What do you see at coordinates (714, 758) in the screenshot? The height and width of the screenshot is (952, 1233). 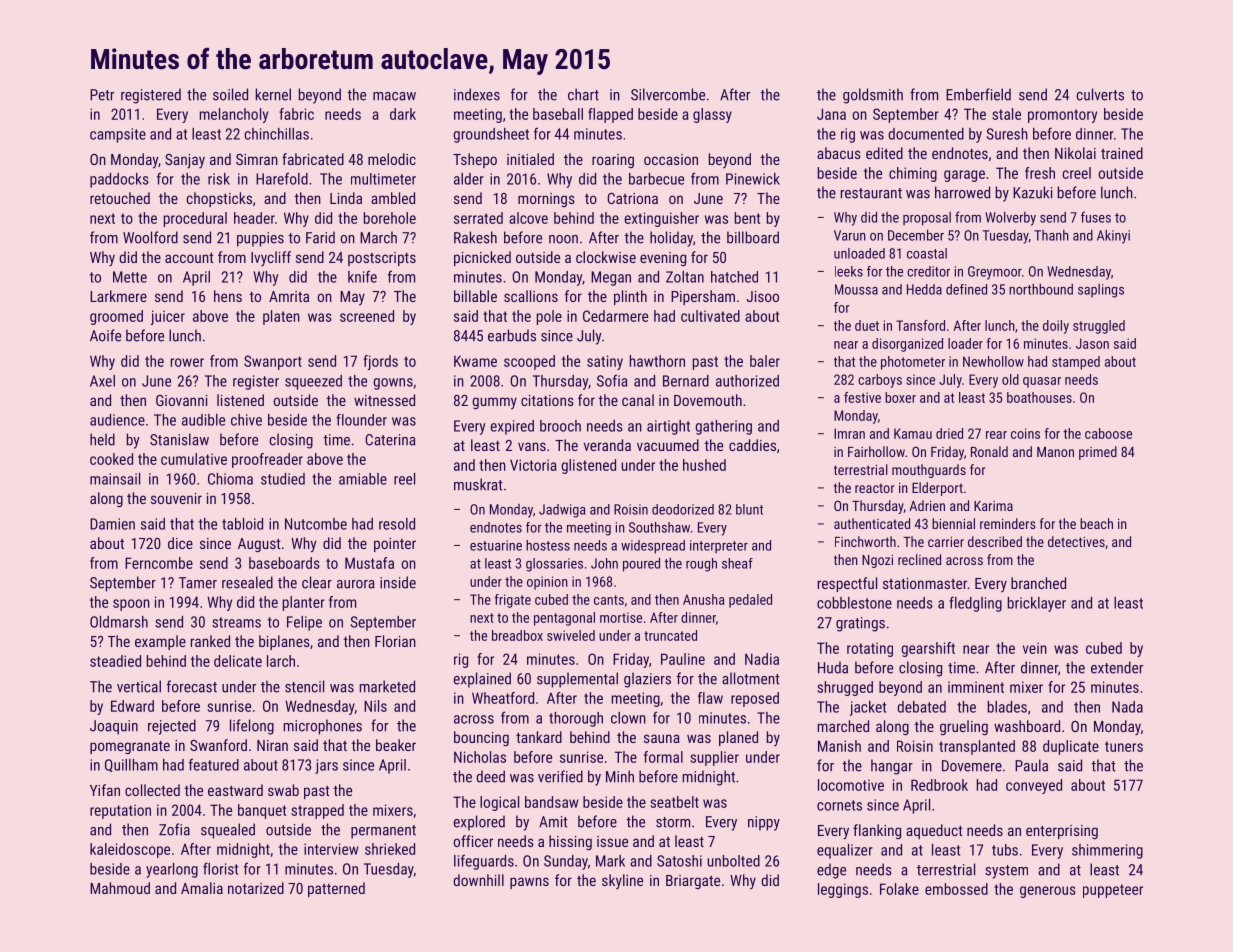 I see `supplier` at bounding box center [714, 758].
